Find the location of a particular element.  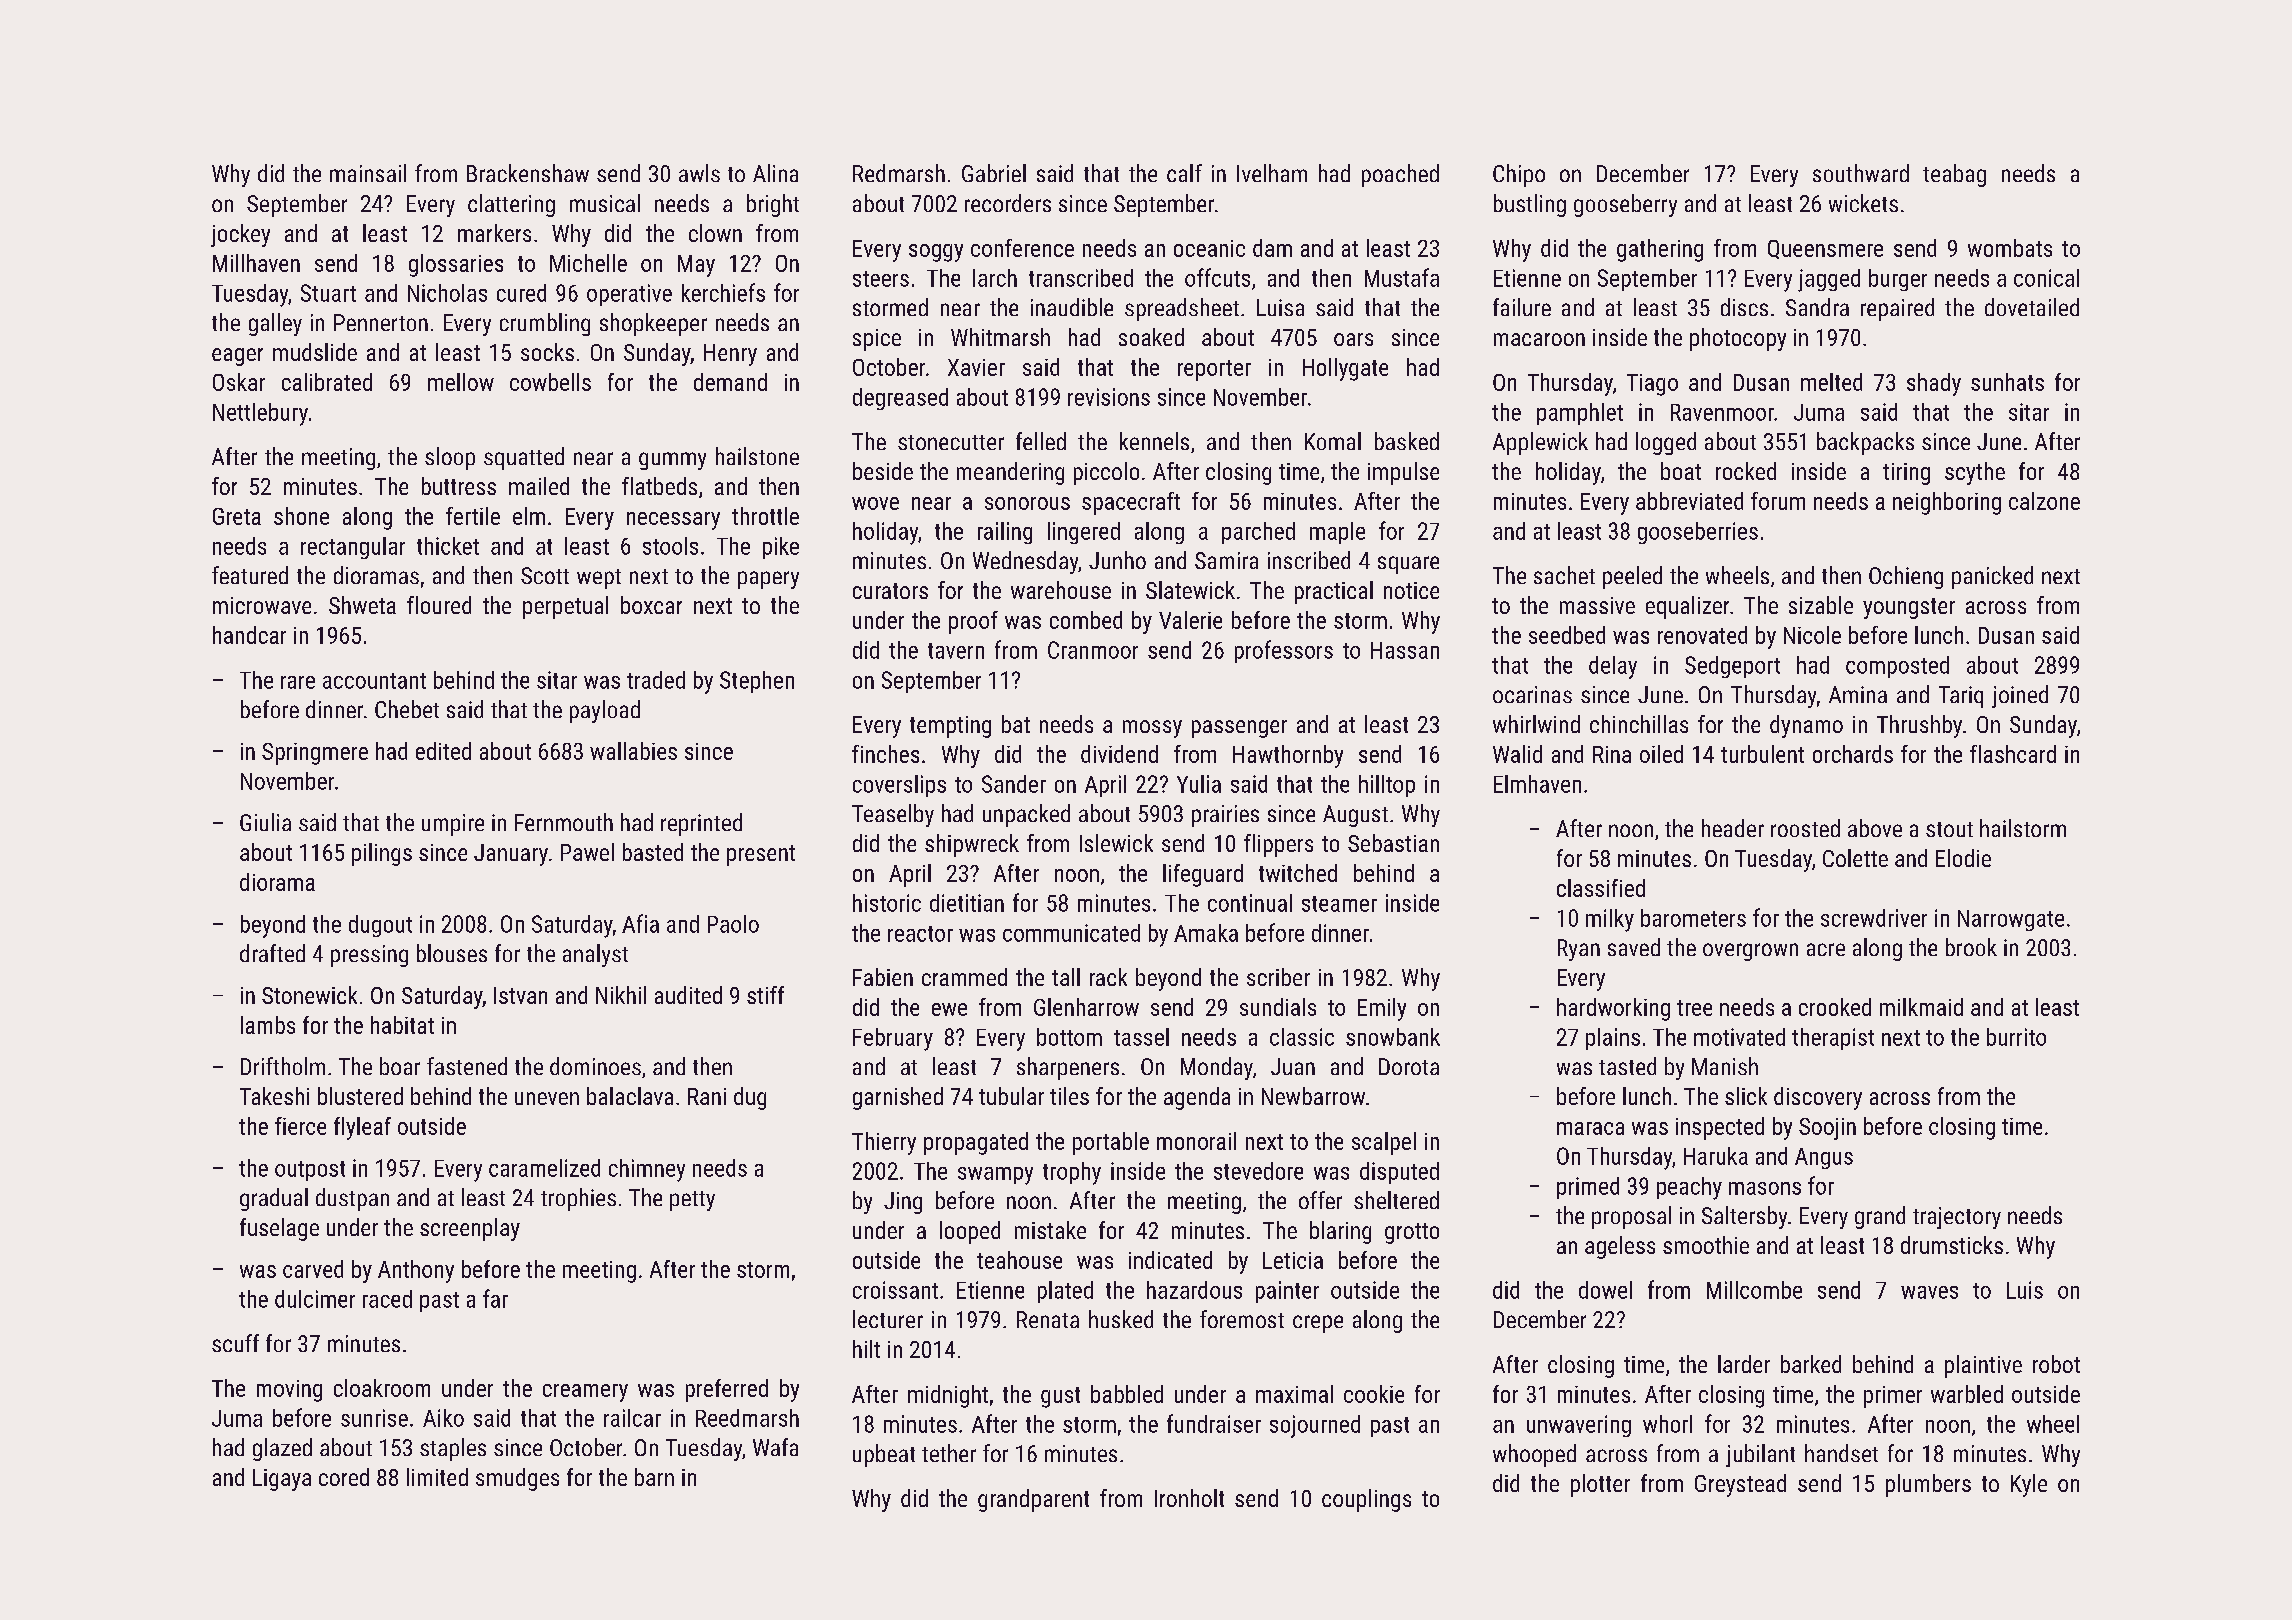

mainsail is located at coordinates (368, 173).
